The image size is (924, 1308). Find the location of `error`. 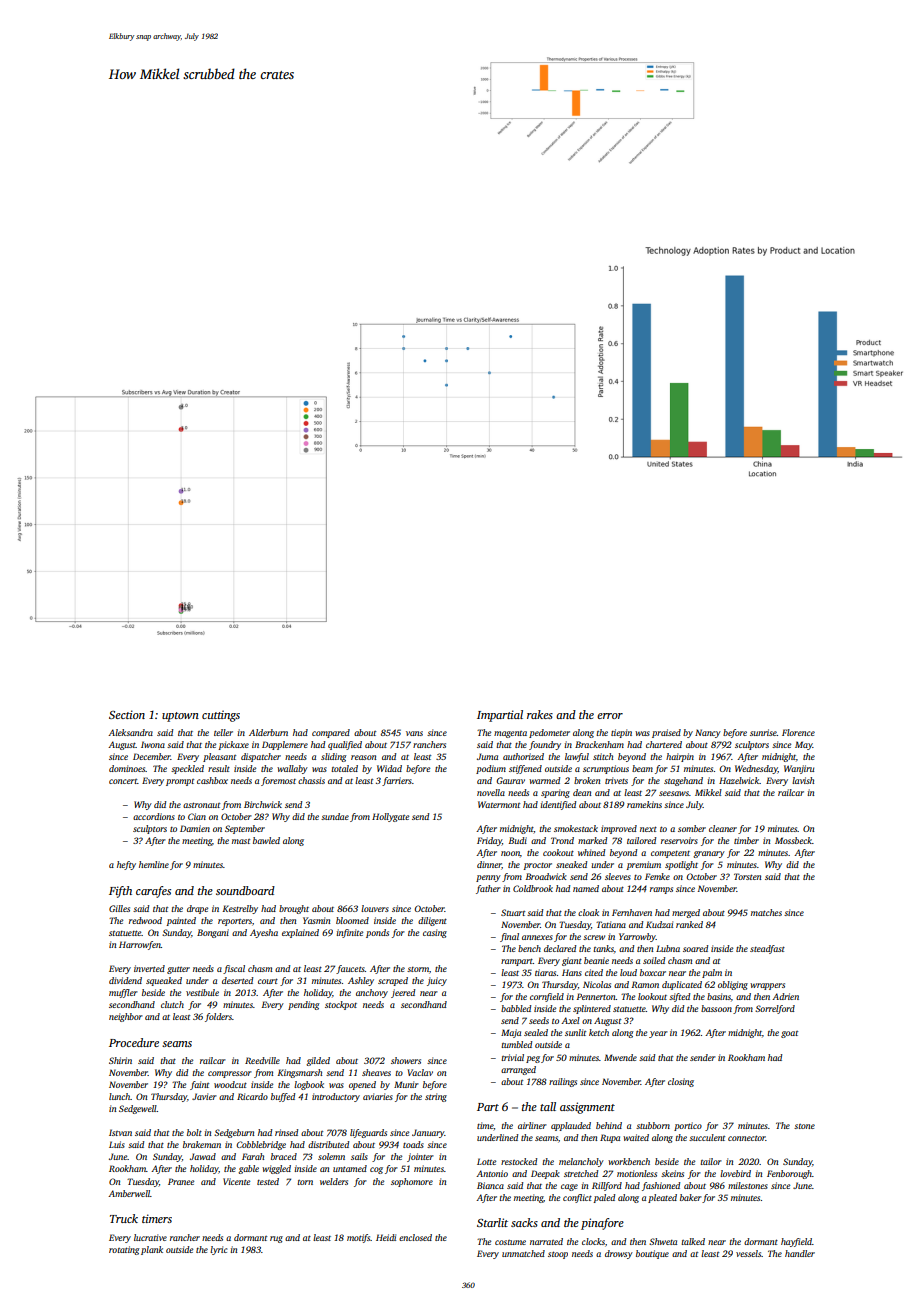

error is located at coordinates (610, 716).
